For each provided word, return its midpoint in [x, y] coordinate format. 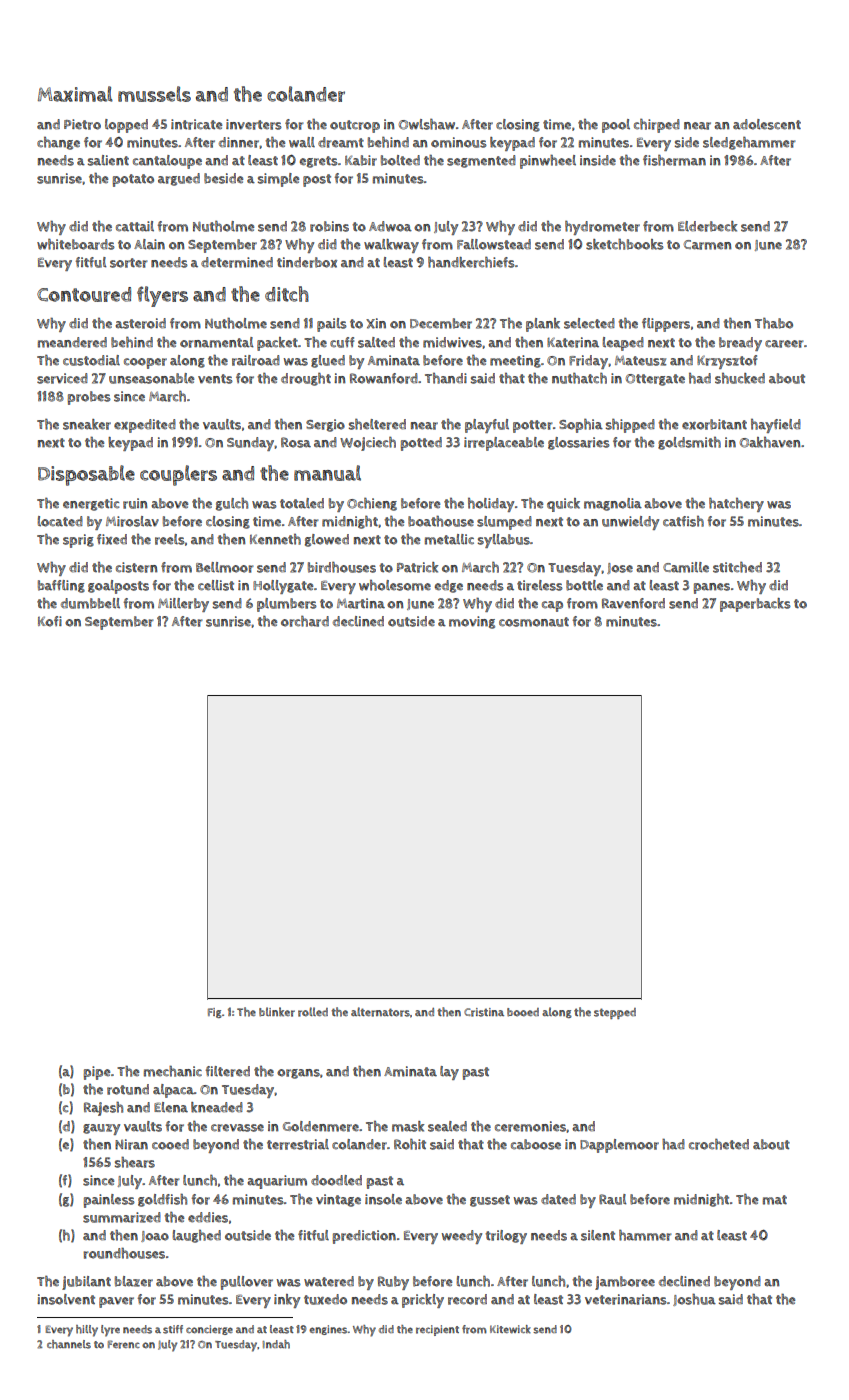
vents [215, 379]
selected [589, 323]
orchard [305, 621]
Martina [361, 603]
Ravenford [633, 603]
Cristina [484, 1012]
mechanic [173, 1071]
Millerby [183, 605]
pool [616, 126]
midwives [452, 342]
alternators [380, 1012]
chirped [657, 126]
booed [523, 1012]
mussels [154, 94]
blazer [134, 1281]
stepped [615, 1013]
